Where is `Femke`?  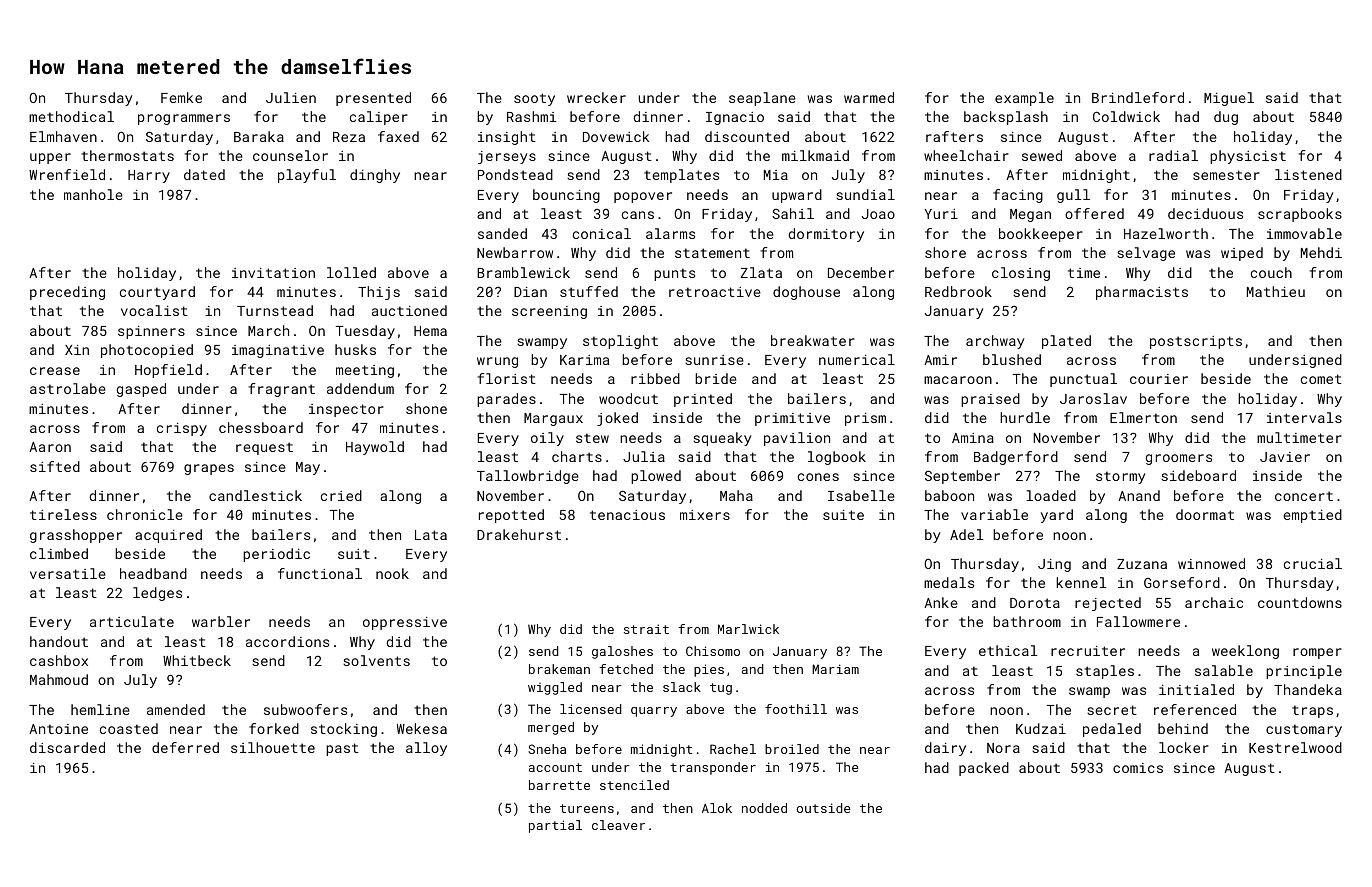
Femke is located at coordinates (181, 97).
